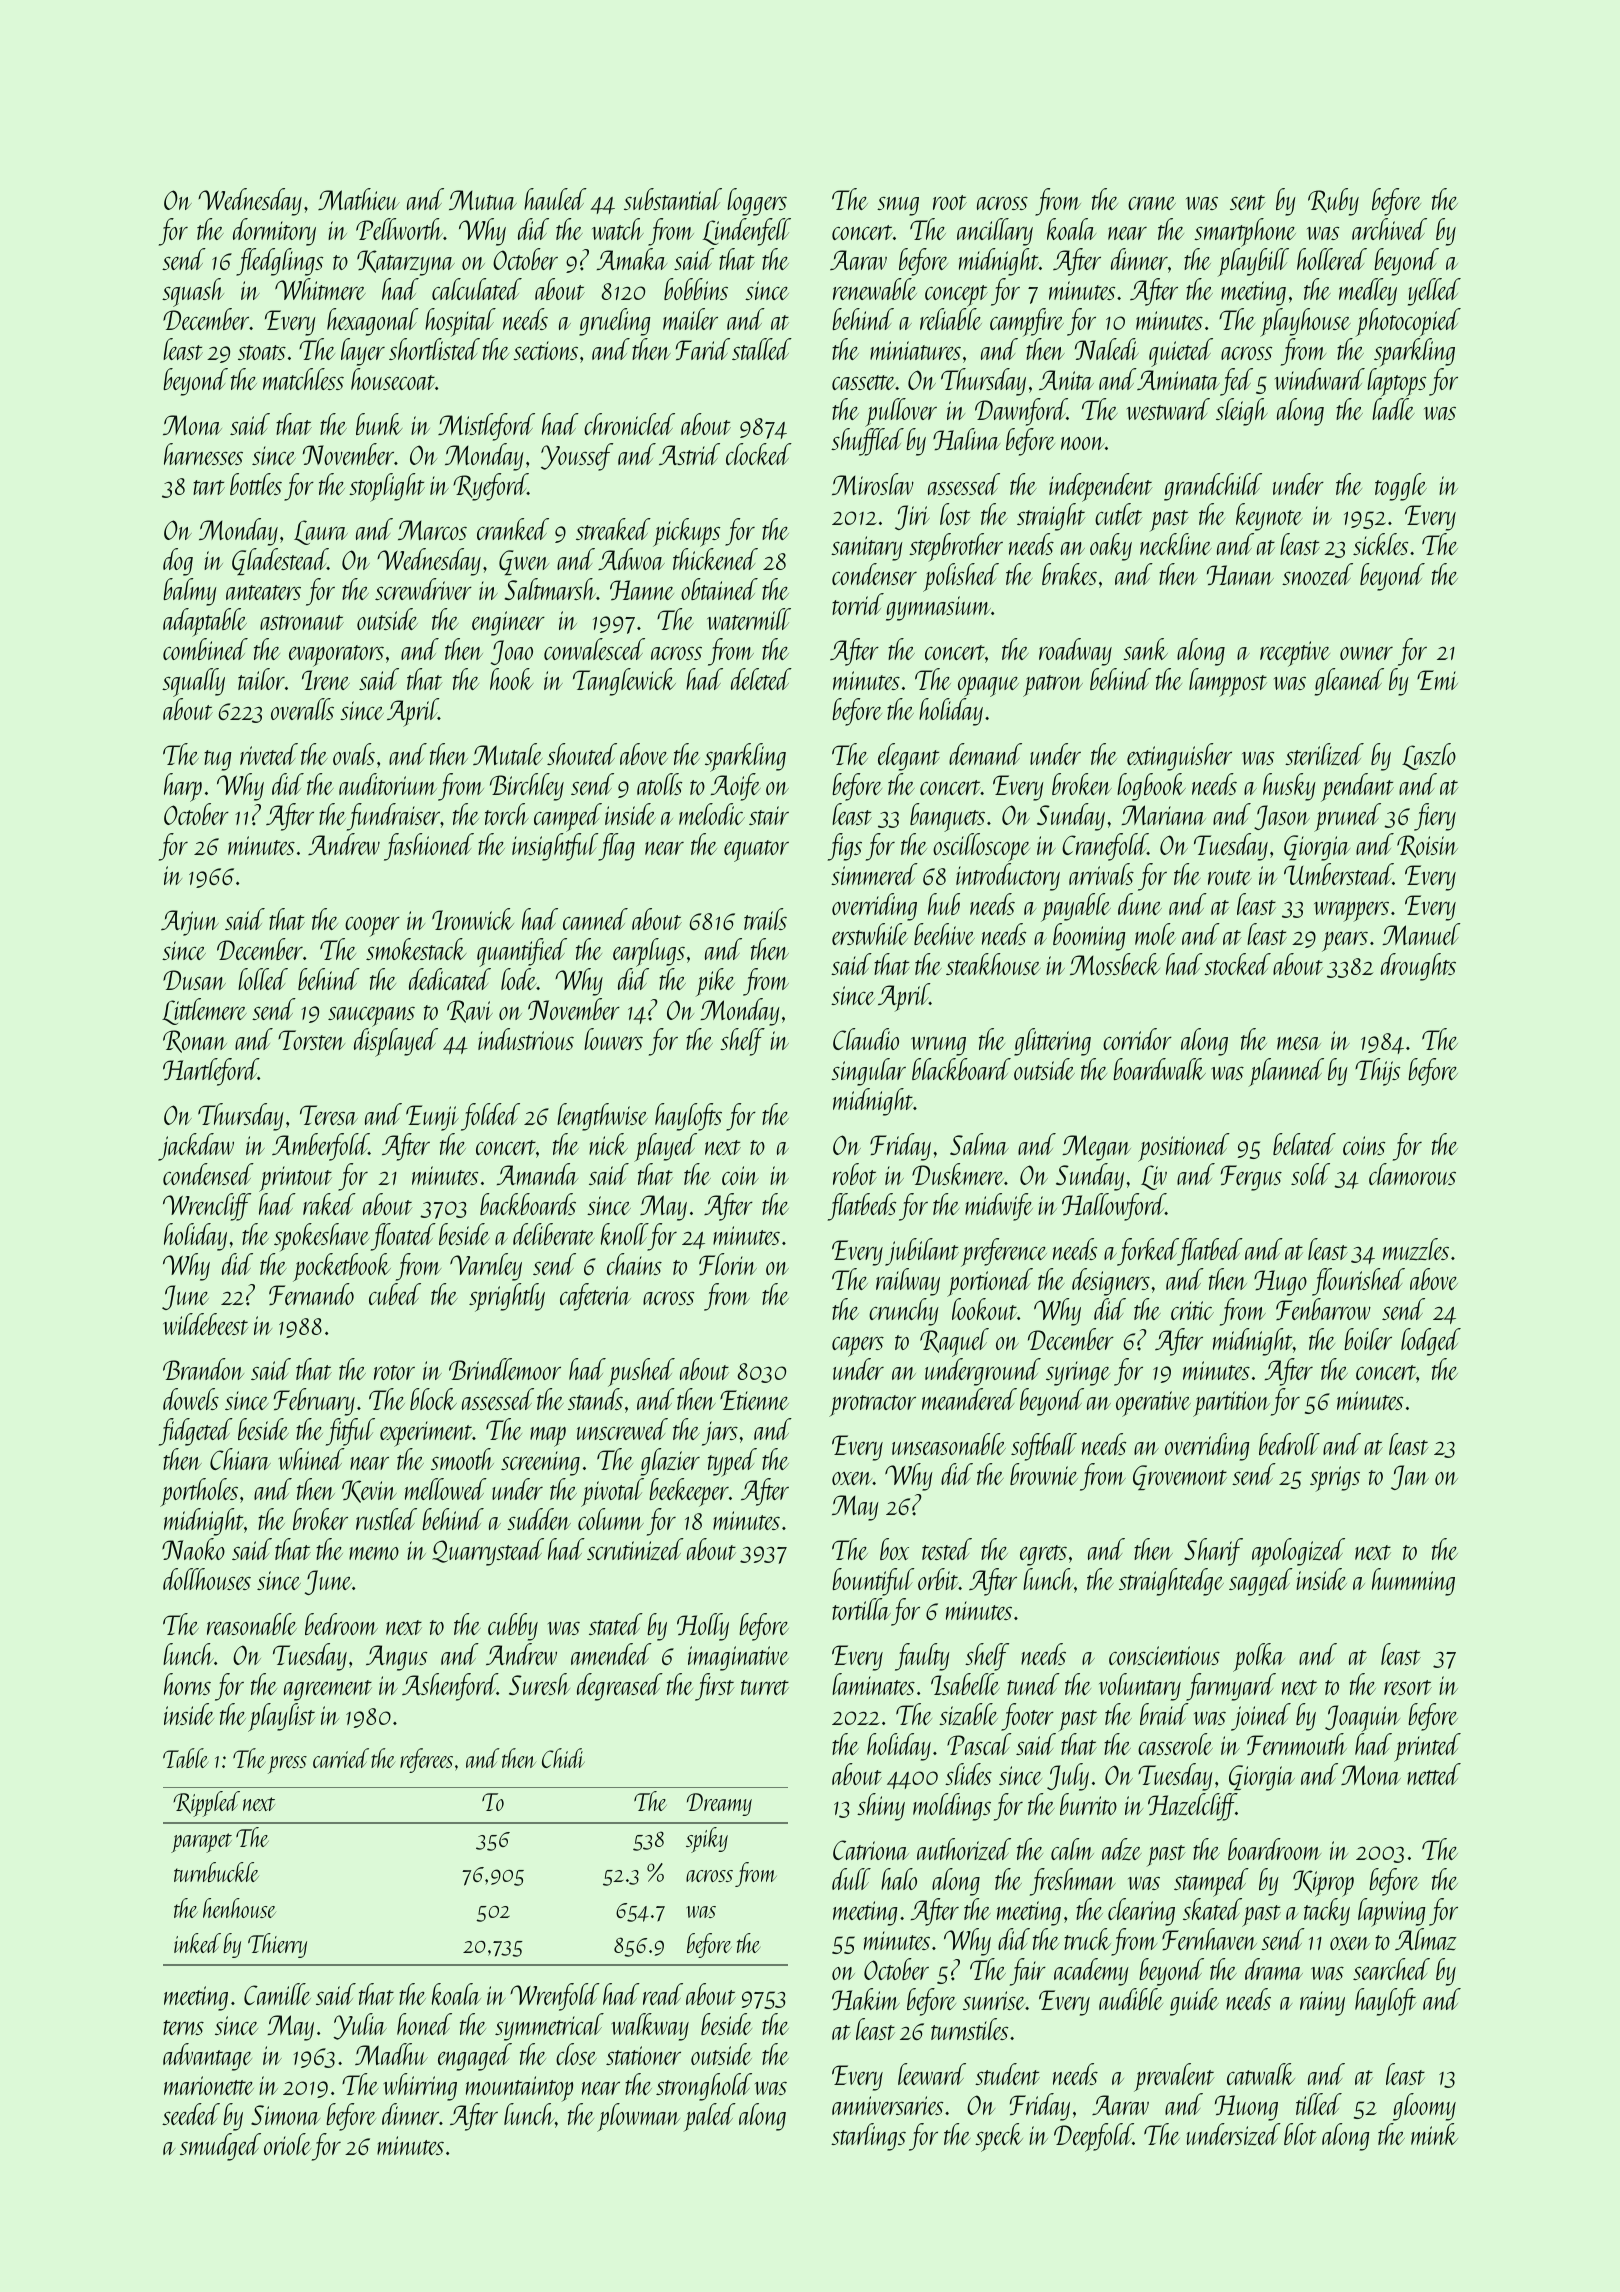  I want to click on yelled, so click(1434, 292).
